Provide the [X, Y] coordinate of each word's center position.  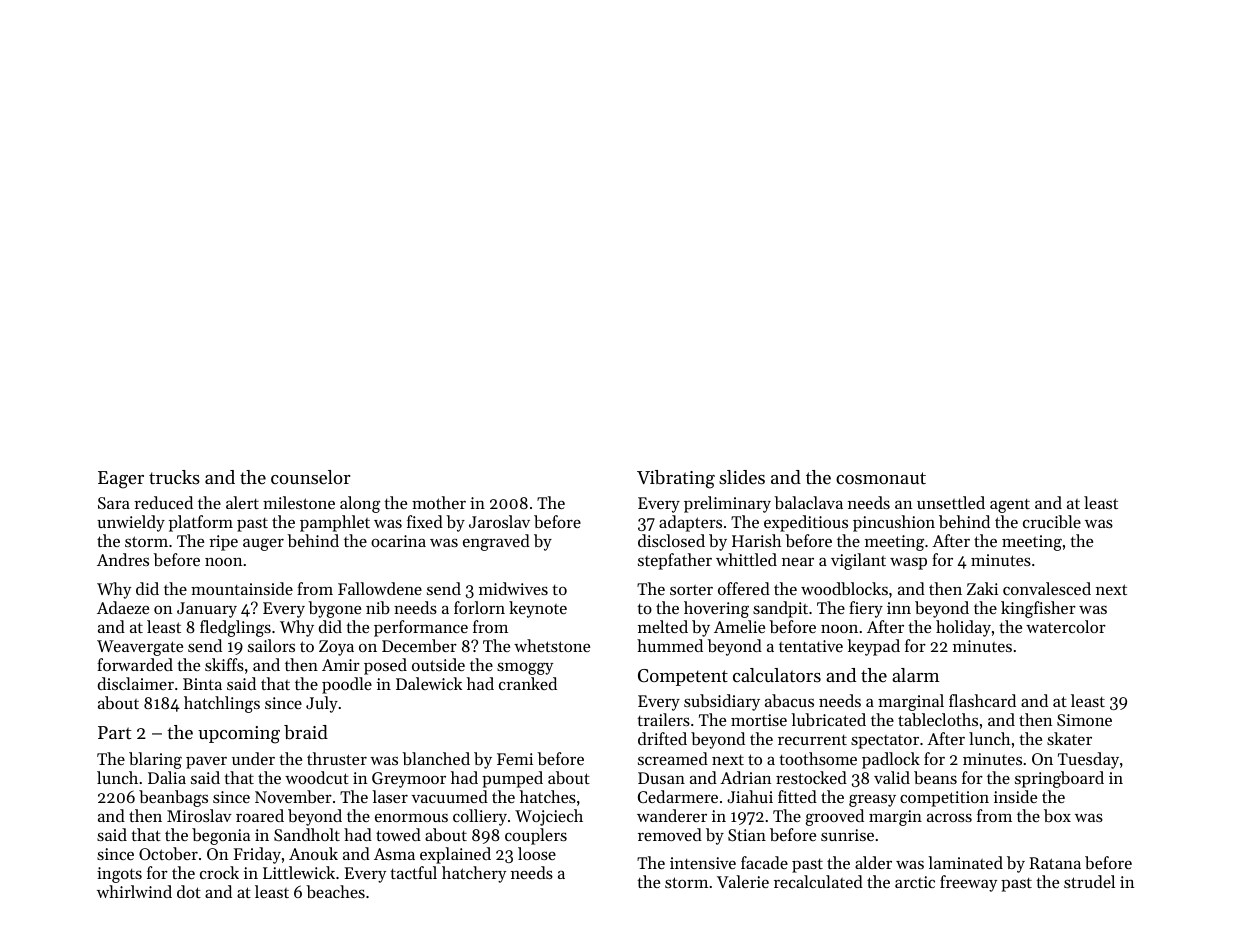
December [419, 645]
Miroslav [199, 815]
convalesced [1047, 588]
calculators [777, 675]
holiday [963, 628]
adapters [690, 523]
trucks [174, 477]
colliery [480, 817]
